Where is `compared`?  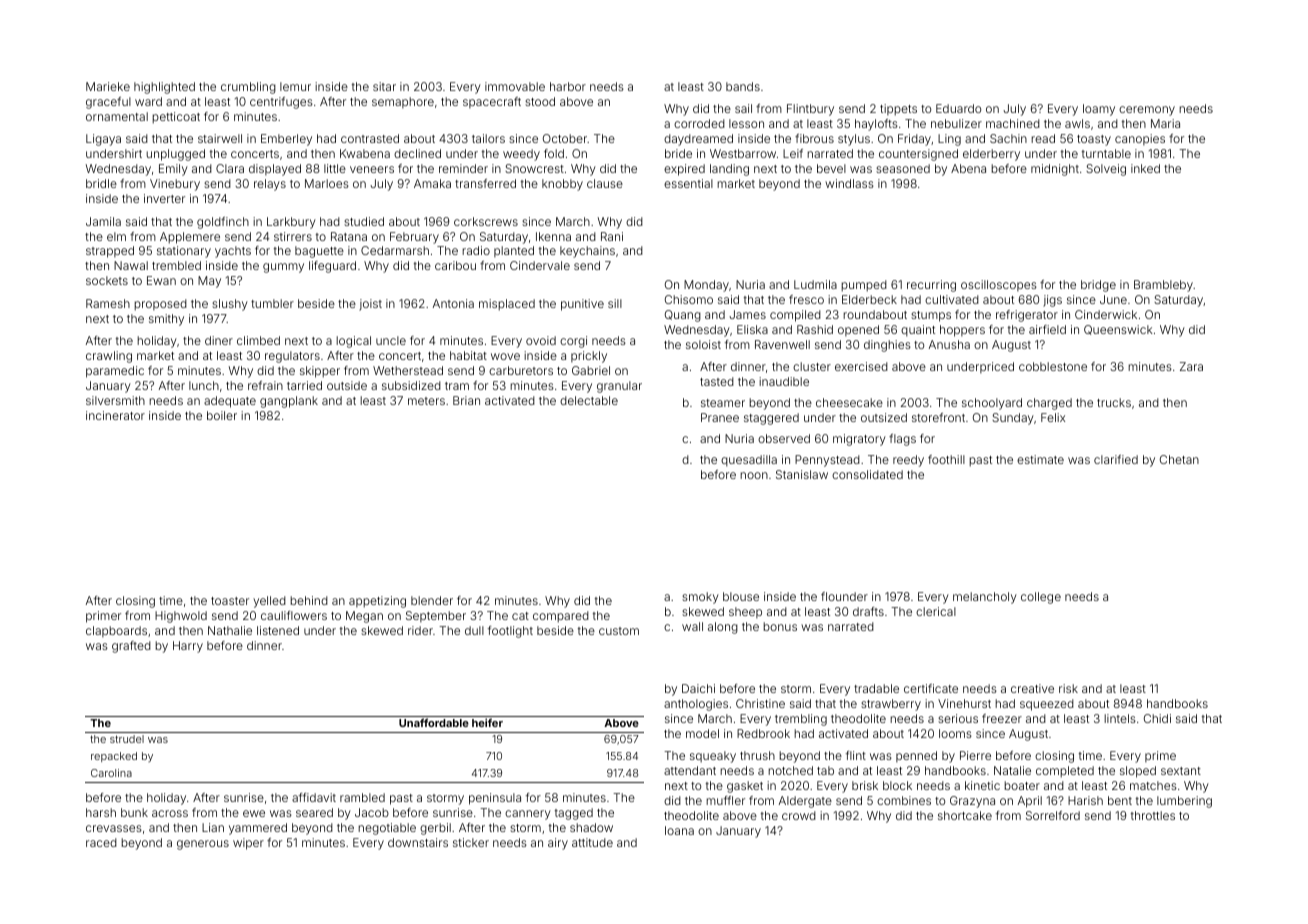
compared is located at coordinates (561, 617).
